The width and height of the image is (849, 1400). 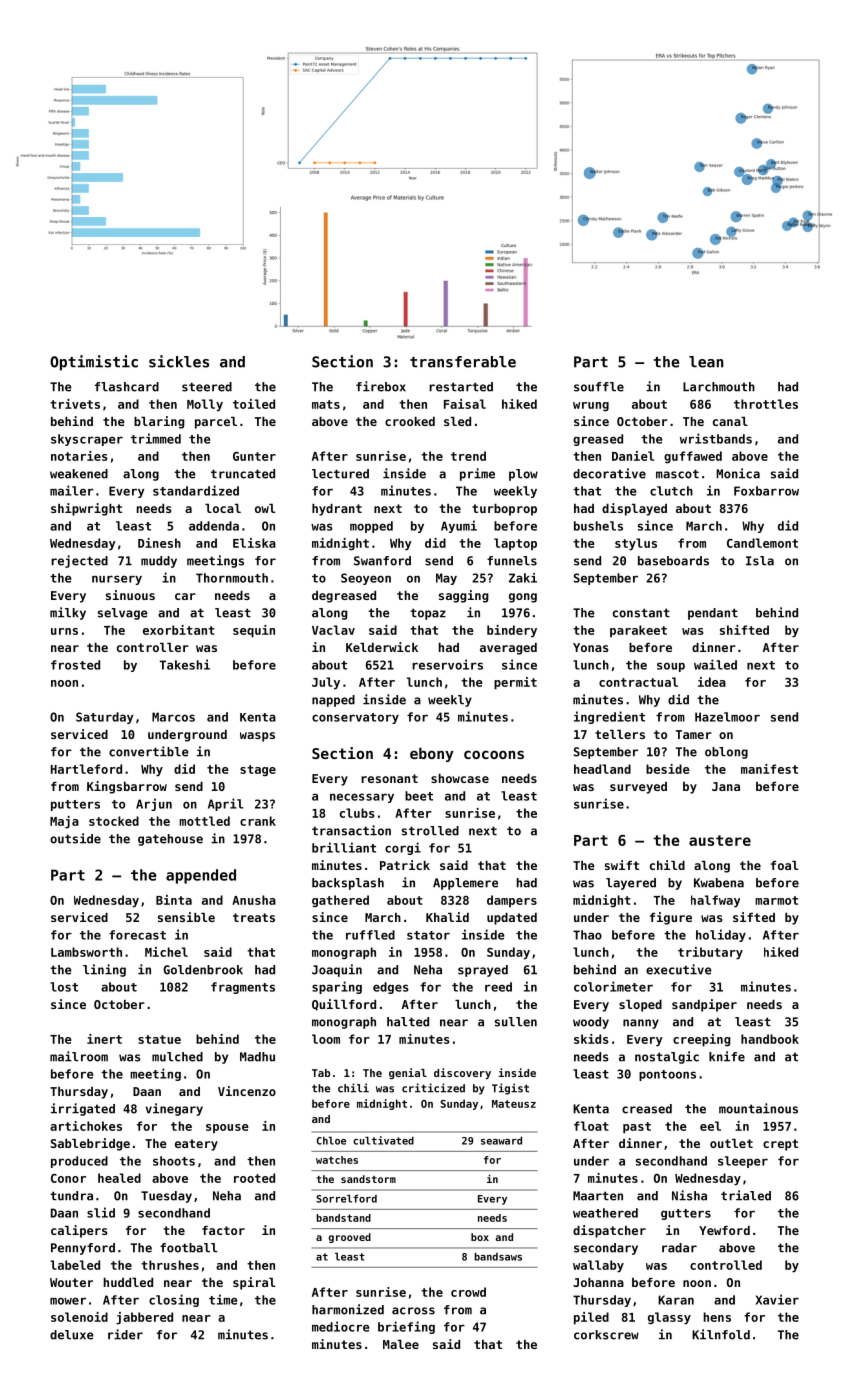 What do you see at coordinates (159, 1039) in the image?
I see `statue` at bounding box center [159, 1039].
